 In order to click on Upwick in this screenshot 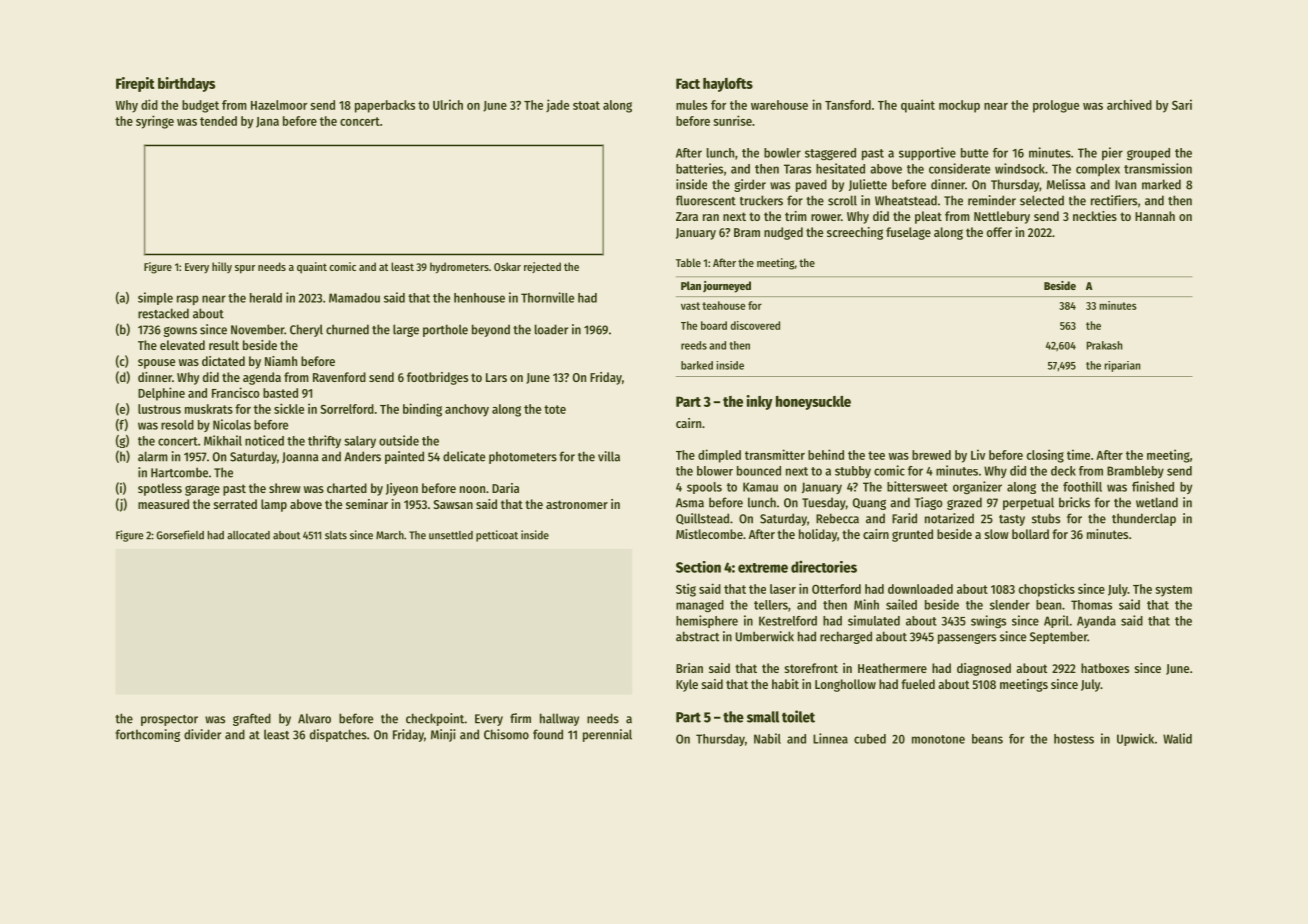, I will do `click(1135, 739)`.
